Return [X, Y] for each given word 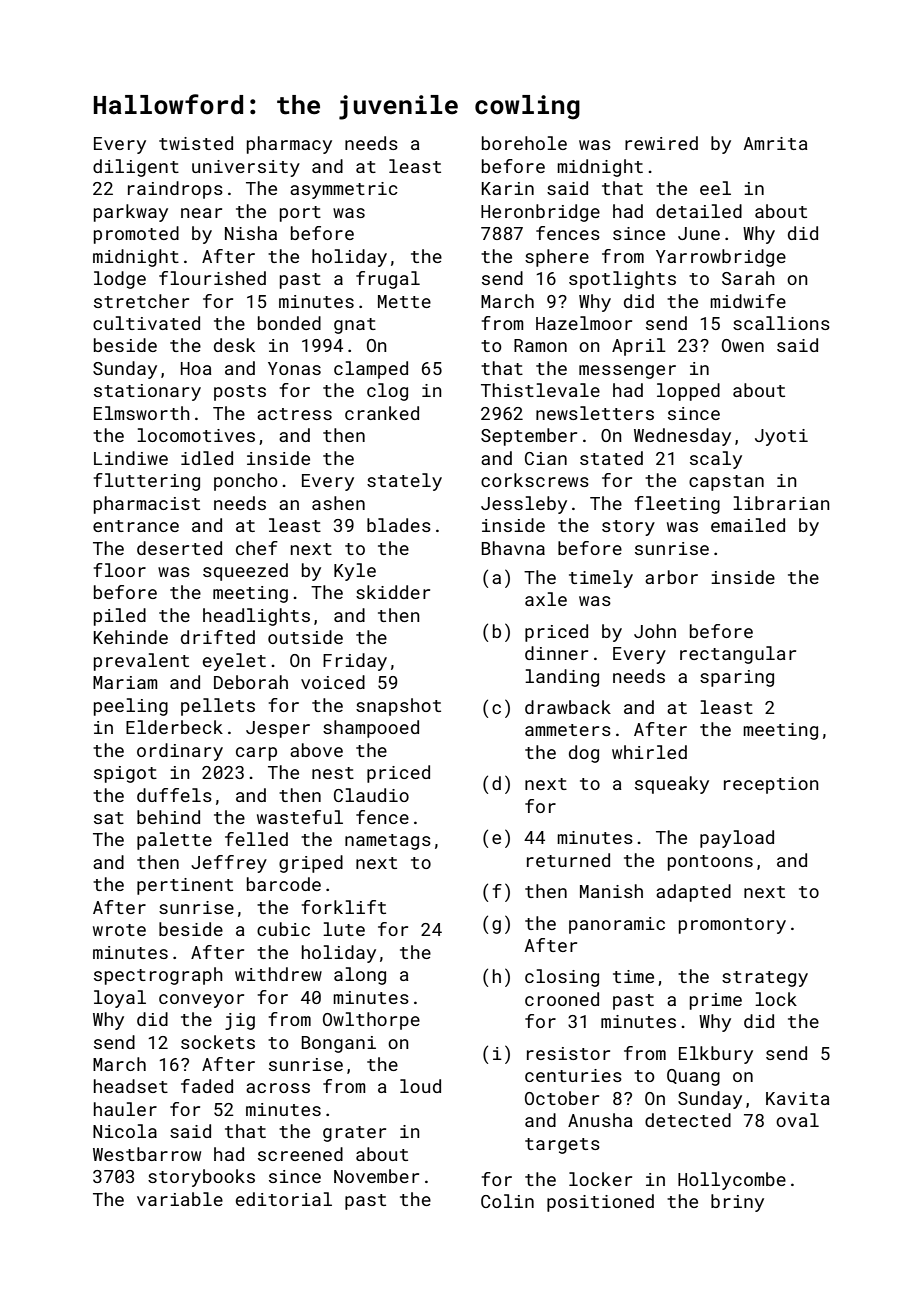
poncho [246, 482]
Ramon [540, 345]
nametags [388, 842]
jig [240, 1021]
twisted [196, 143]
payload [737, 839]
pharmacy [289, 145]
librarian [781, 503]
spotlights [622, 280]
